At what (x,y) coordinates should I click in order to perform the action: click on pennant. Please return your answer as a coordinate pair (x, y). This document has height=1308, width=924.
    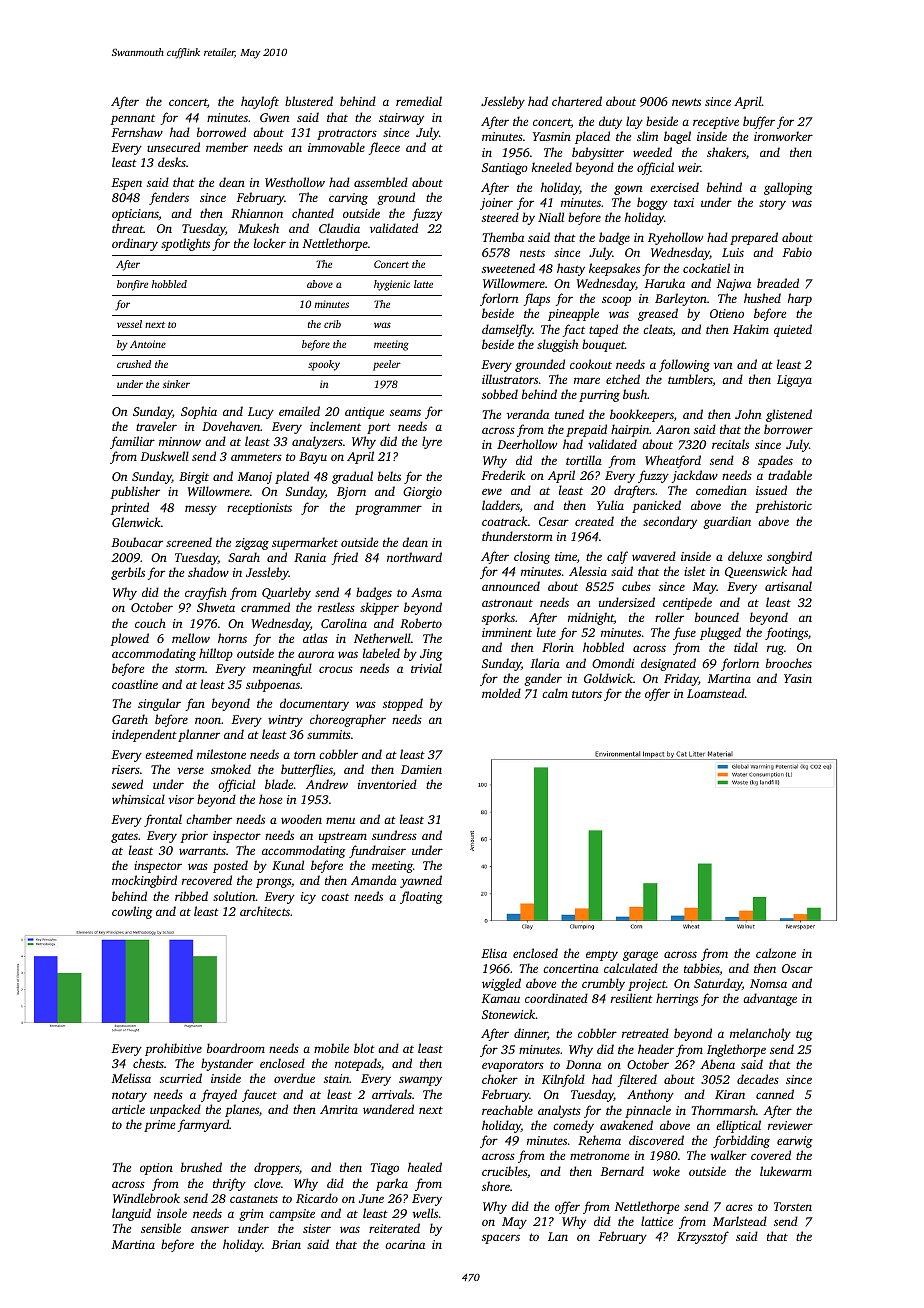
    Looking at the image, I should click on (133, 119).
